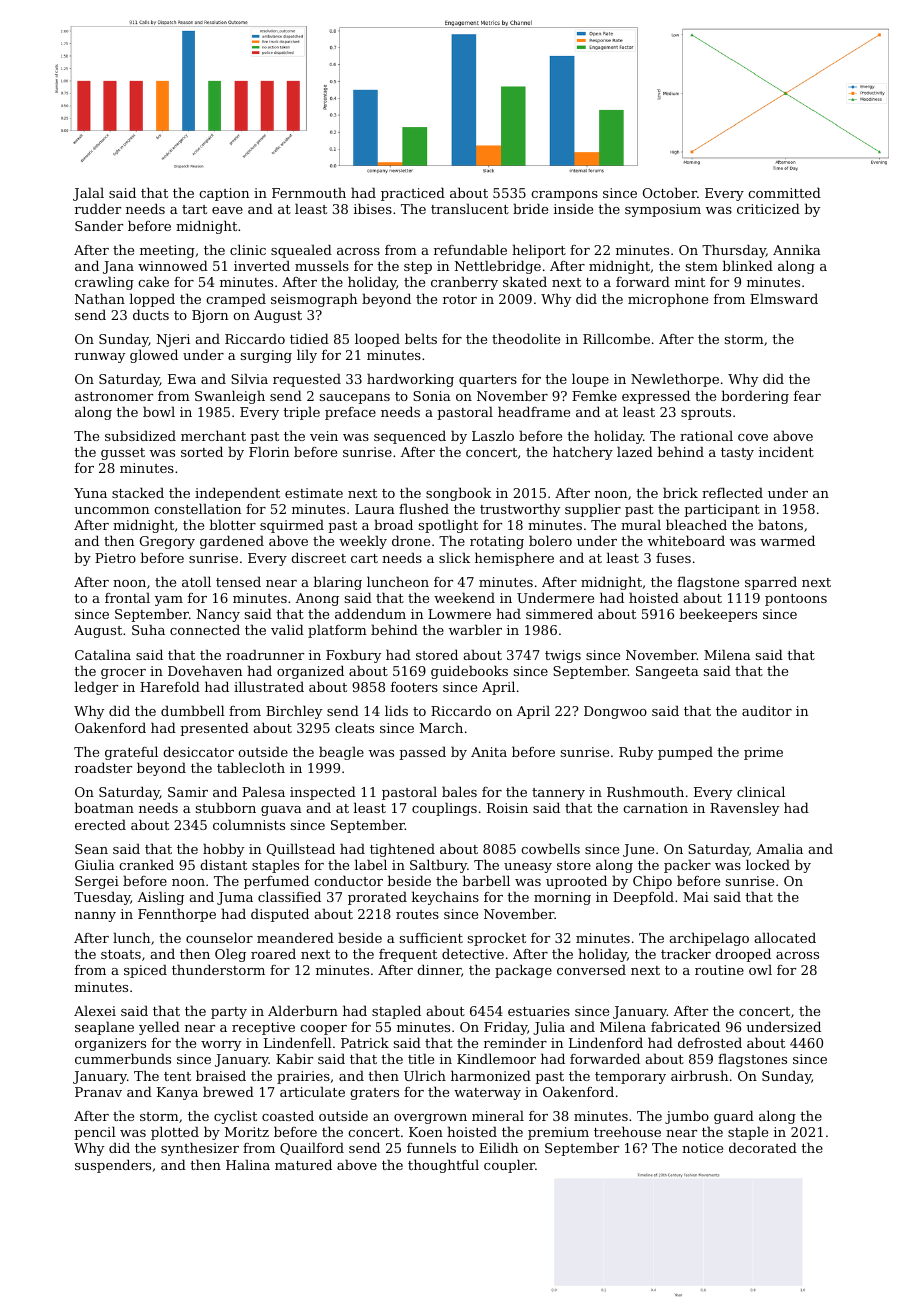 The width and height of the screenshot is (908, 1316). I want to click on Halina, so click(248, 1164).
